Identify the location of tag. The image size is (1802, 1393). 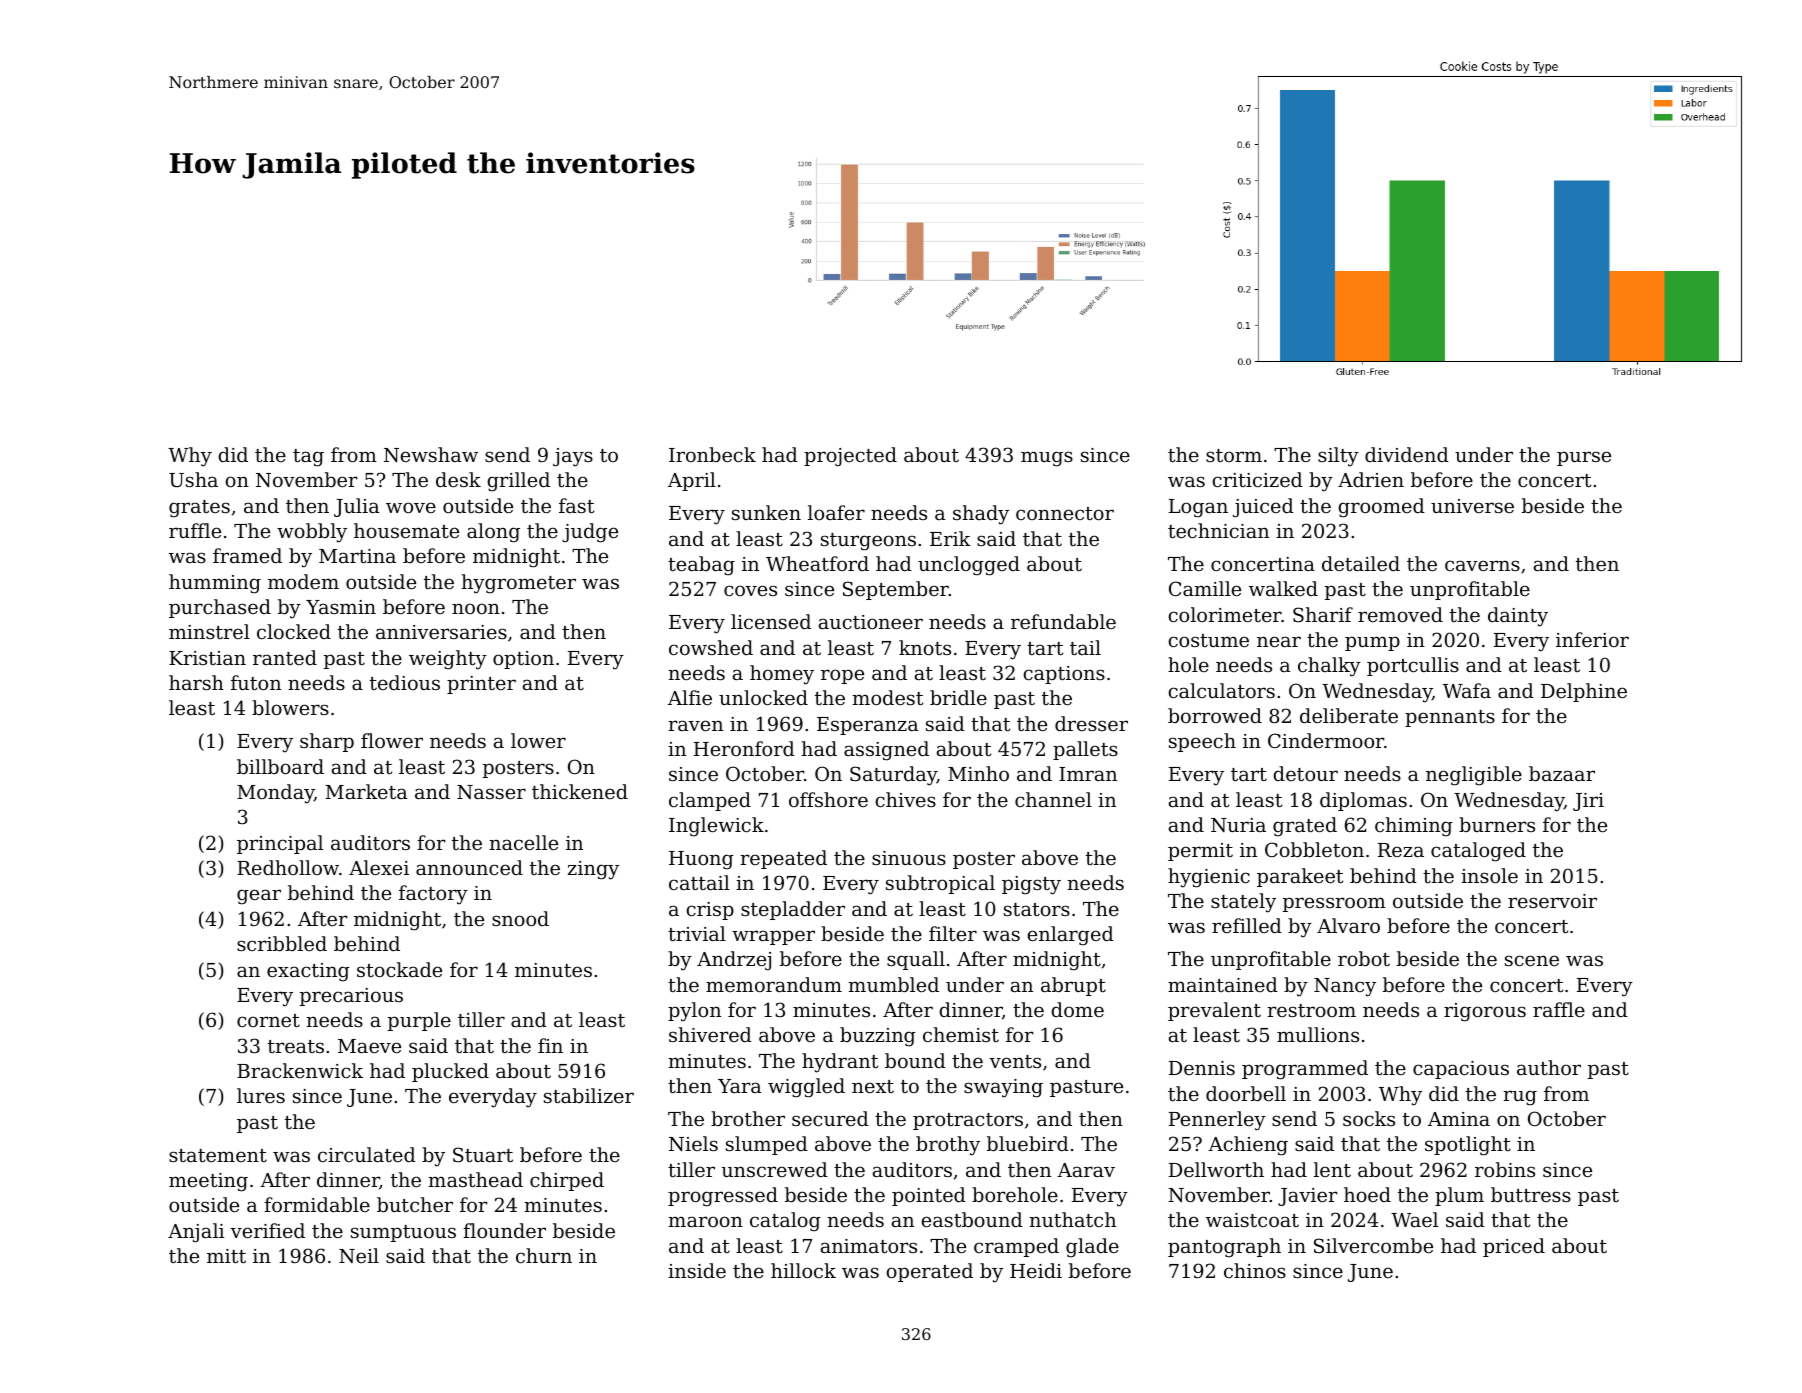
(308, 458).
